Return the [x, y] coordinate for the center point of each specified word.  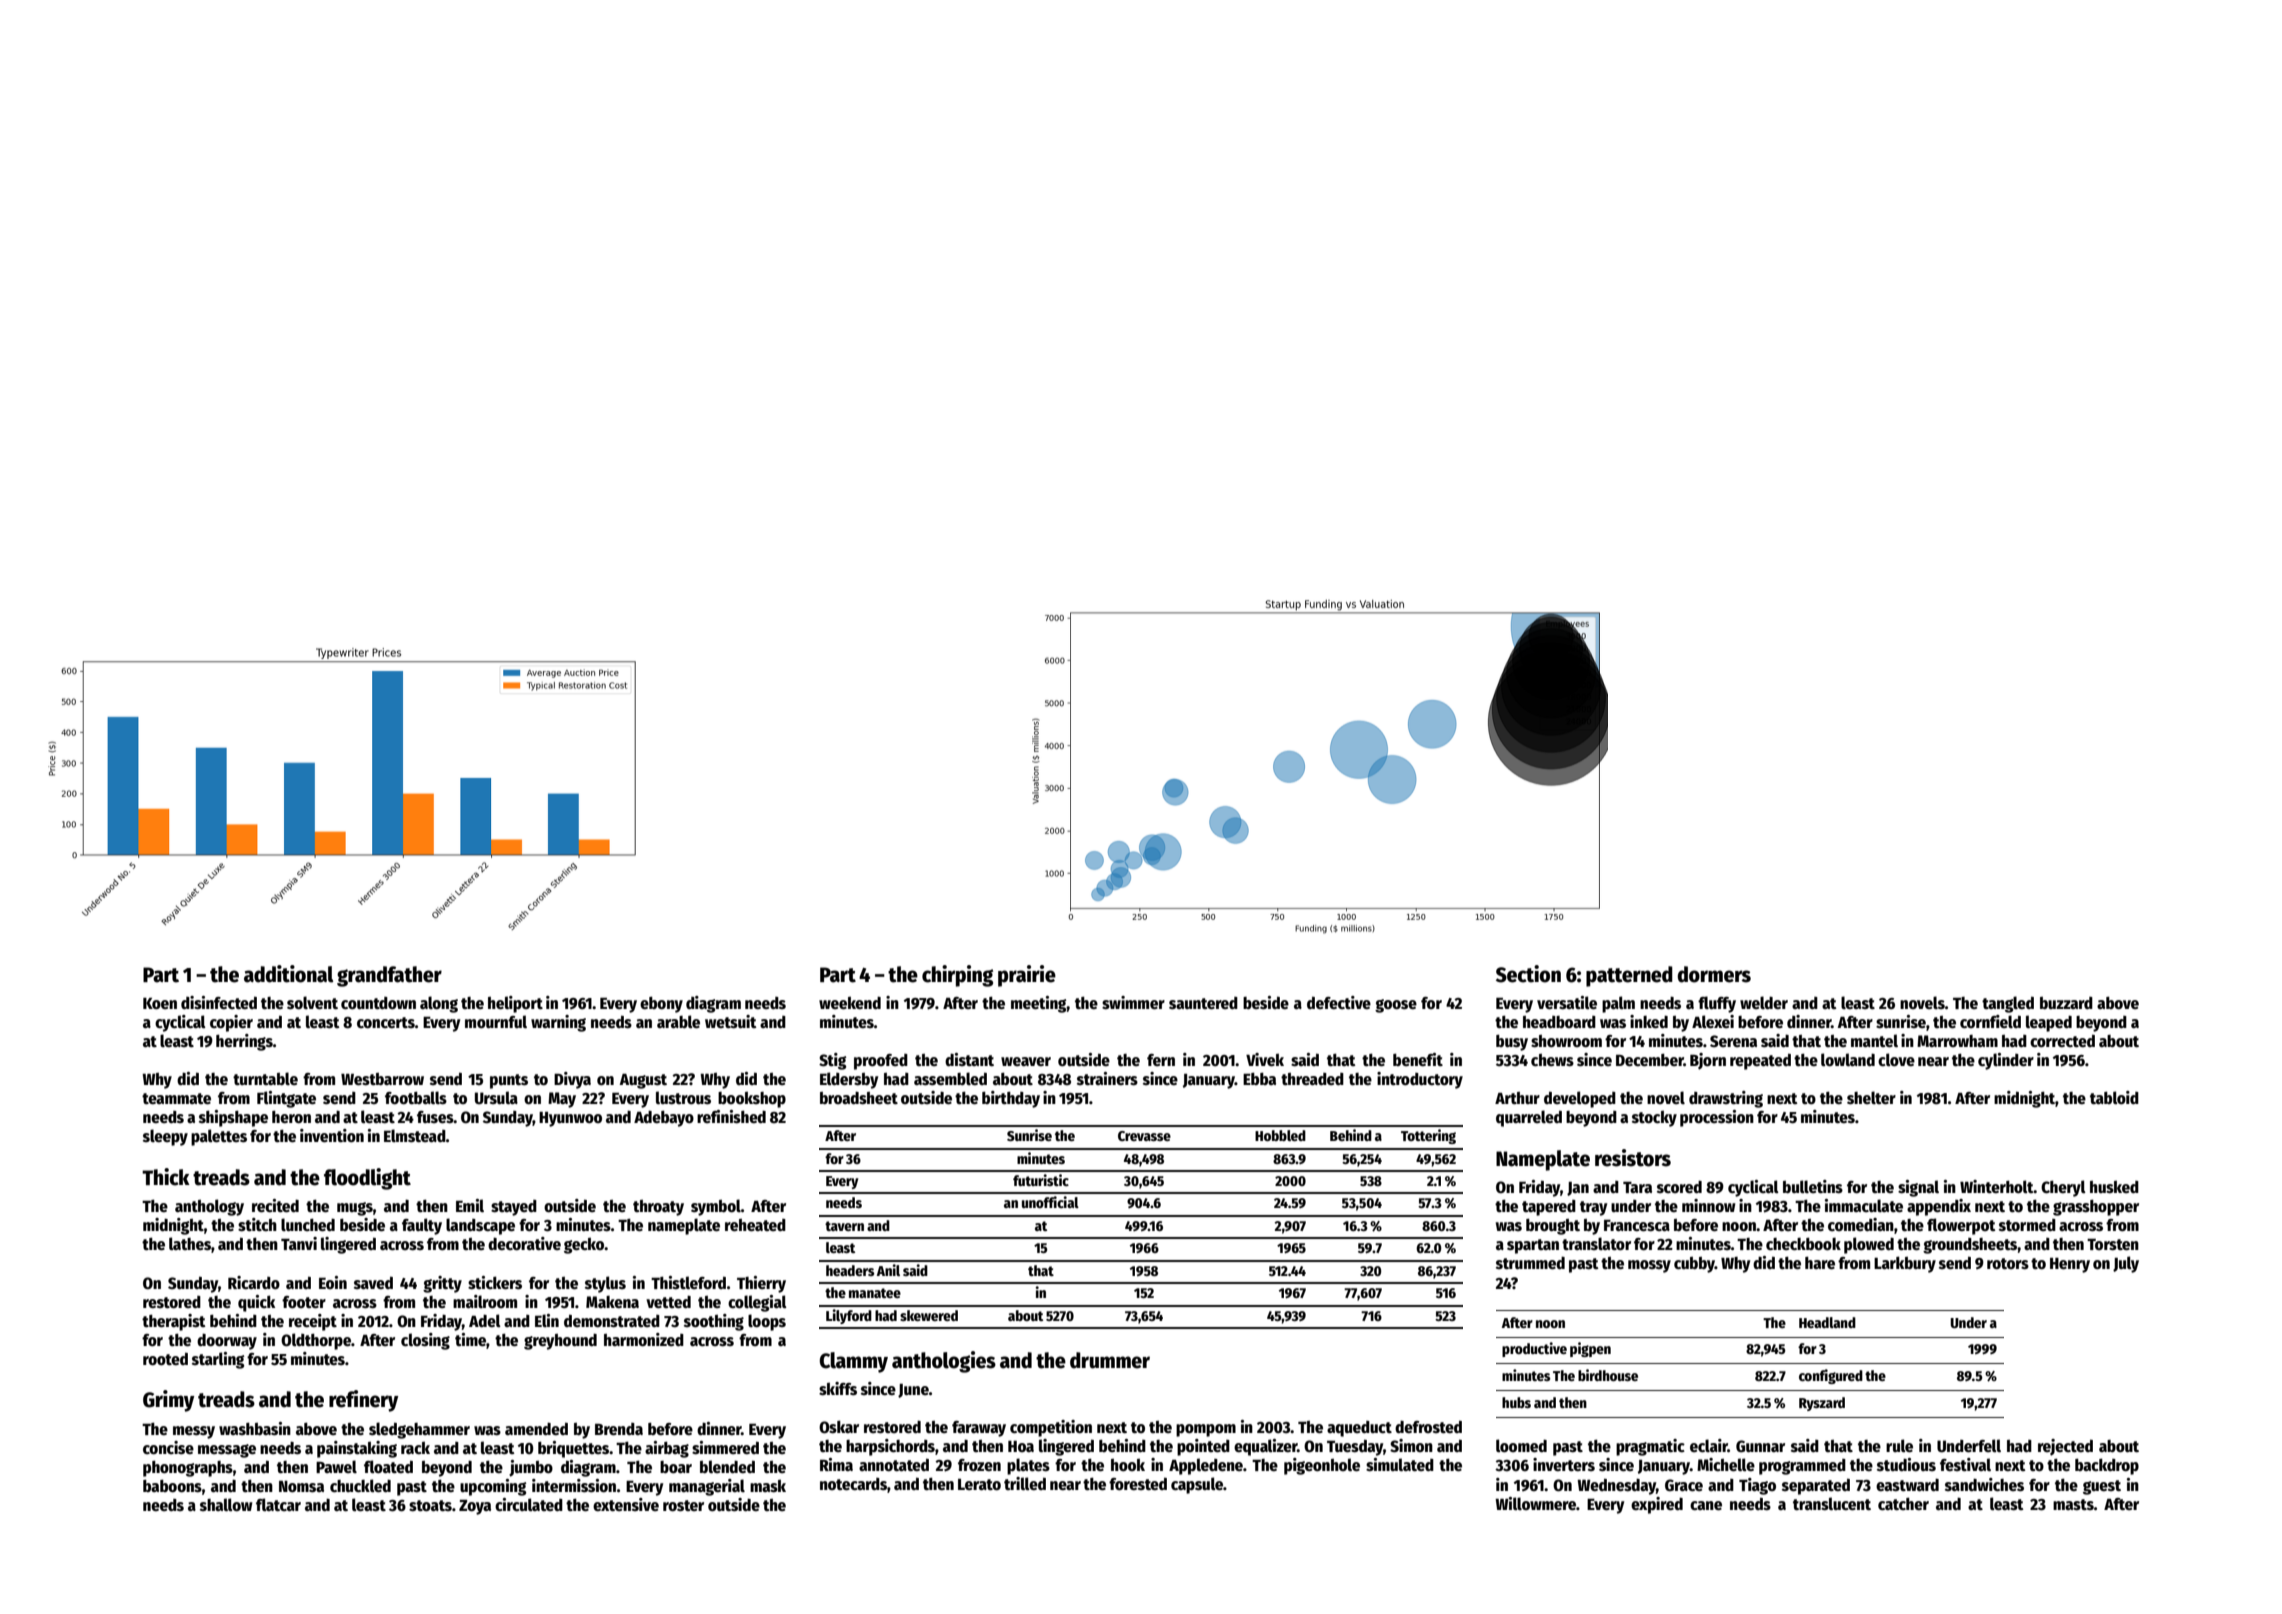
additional [288, 974]
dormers [1714, 974]
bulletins [1813, 1186]
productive [1534, 1349]
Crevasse [1144, 1136]
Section [1528, 974]
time [470, 1340]
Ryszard [1822, 1404]
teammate [176, 1099]
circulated [529, 1504]
